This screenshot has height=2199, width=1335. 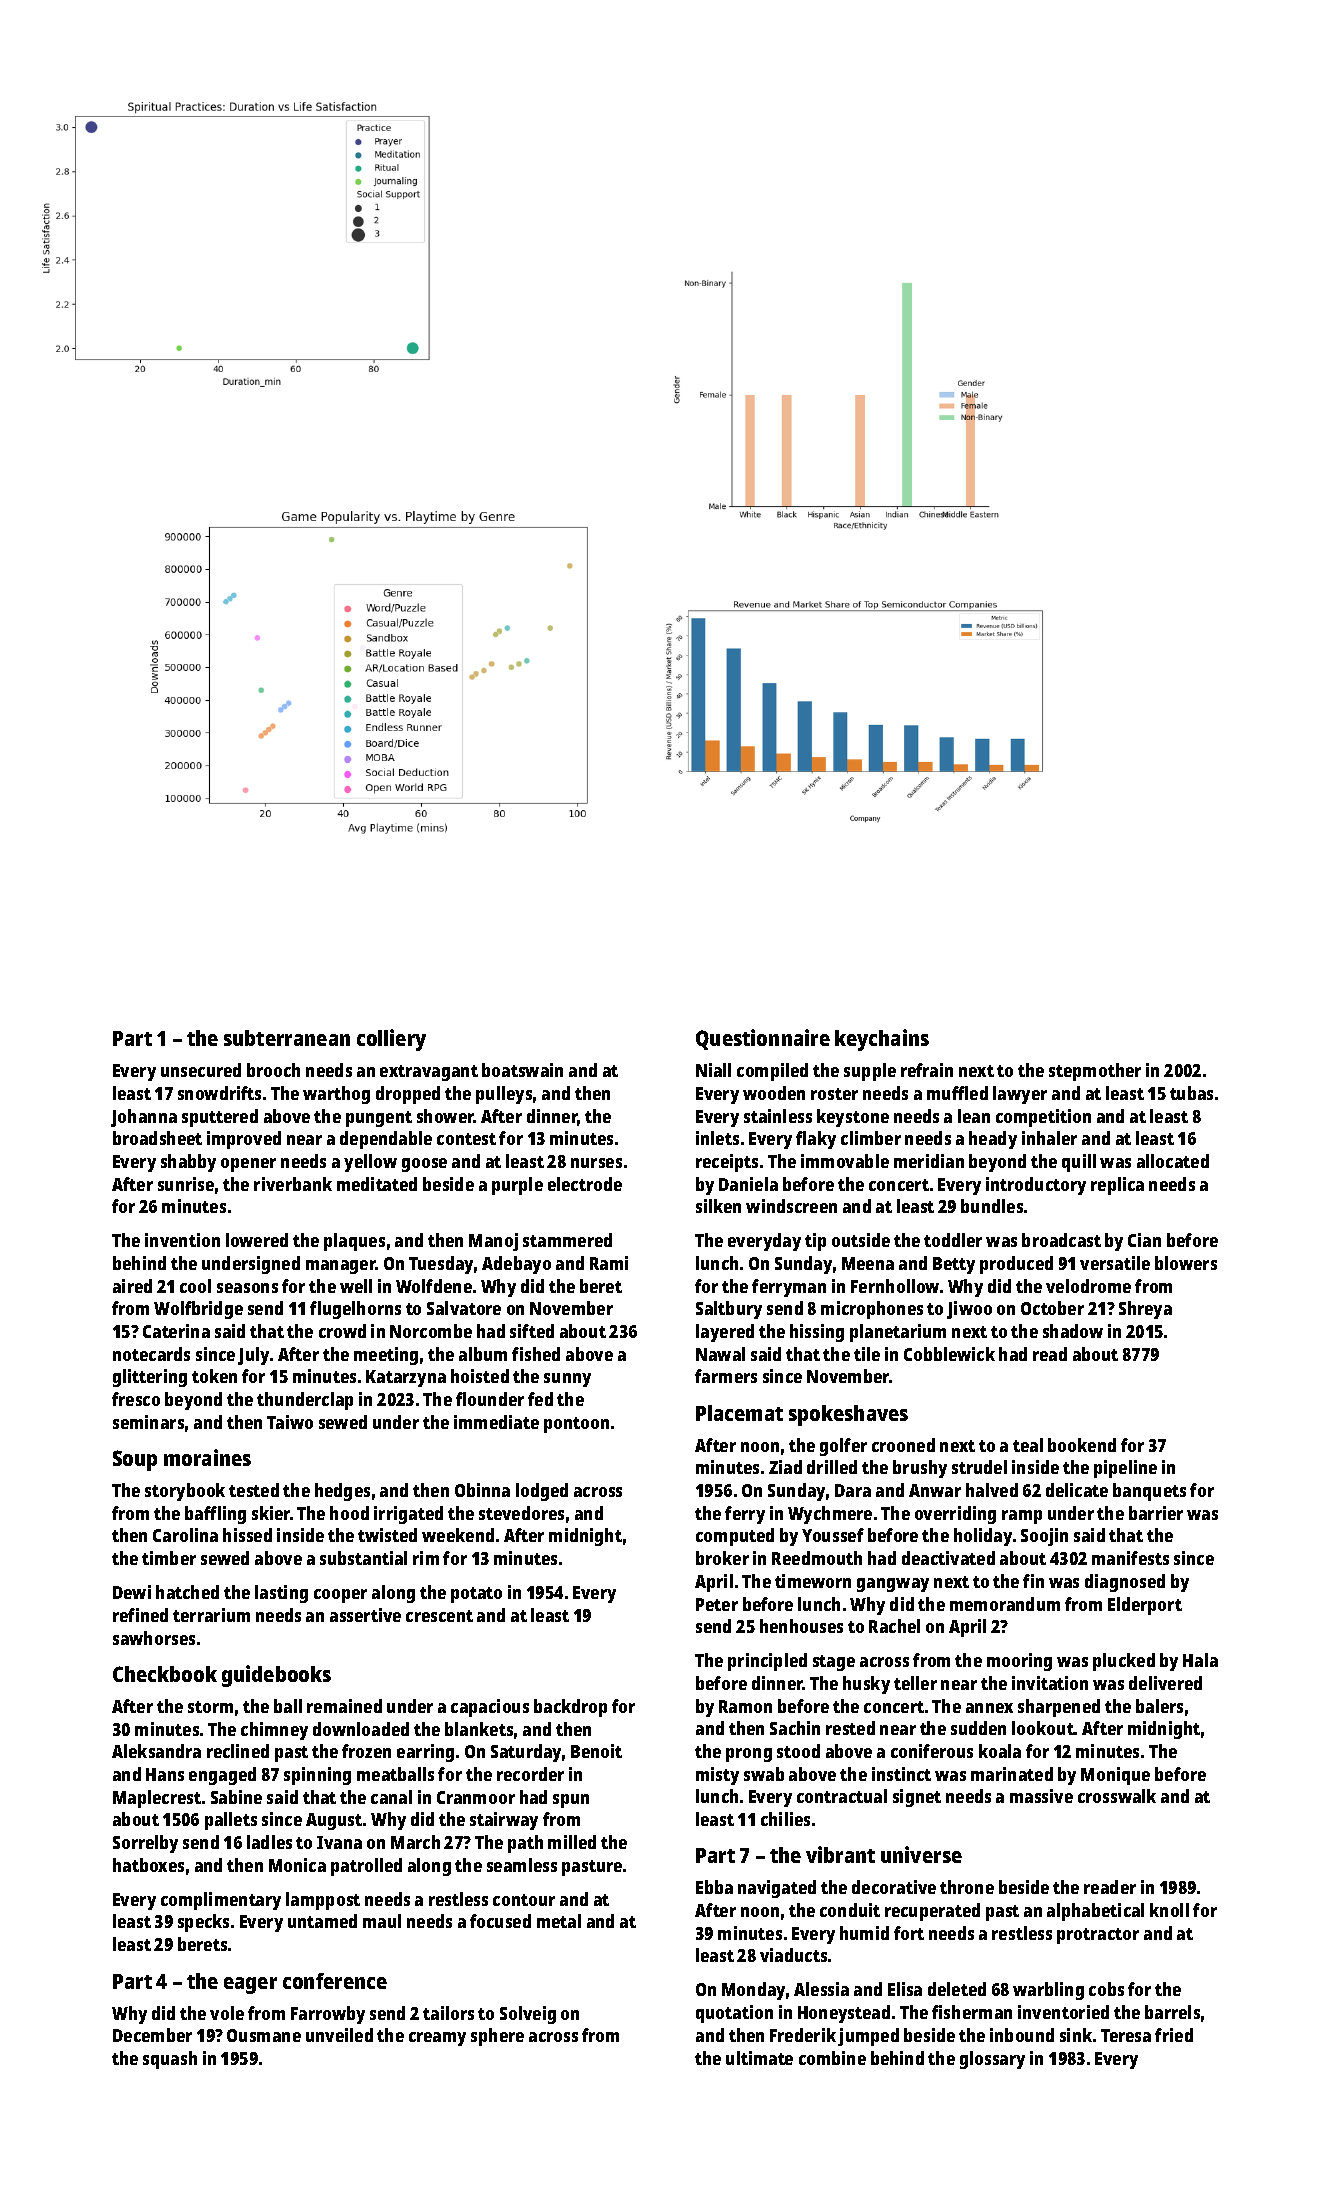 I want to click on Cian, so click(x=1144, y=1240).
